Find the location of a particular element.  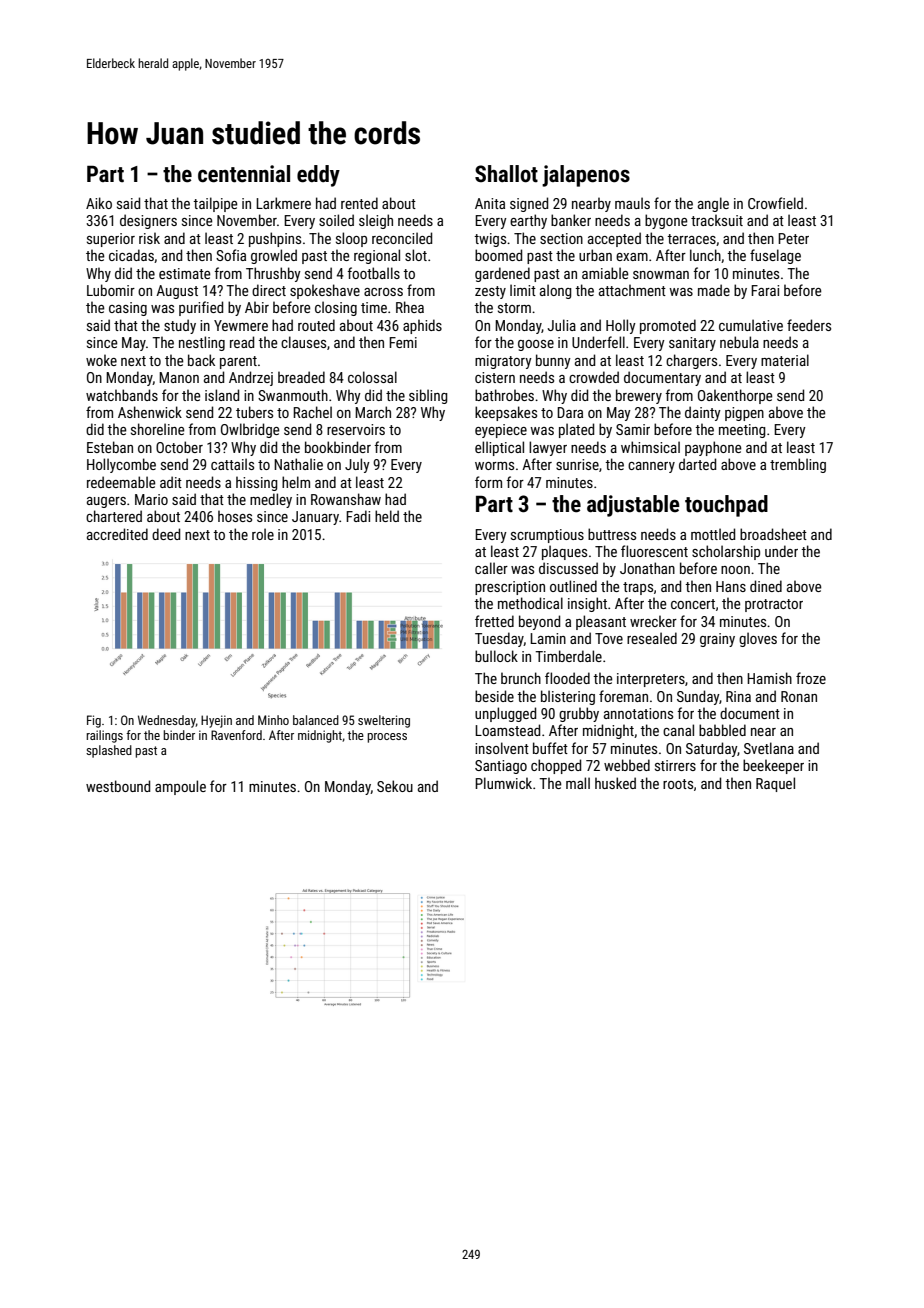

caller is located at coordinates (491, 568).
